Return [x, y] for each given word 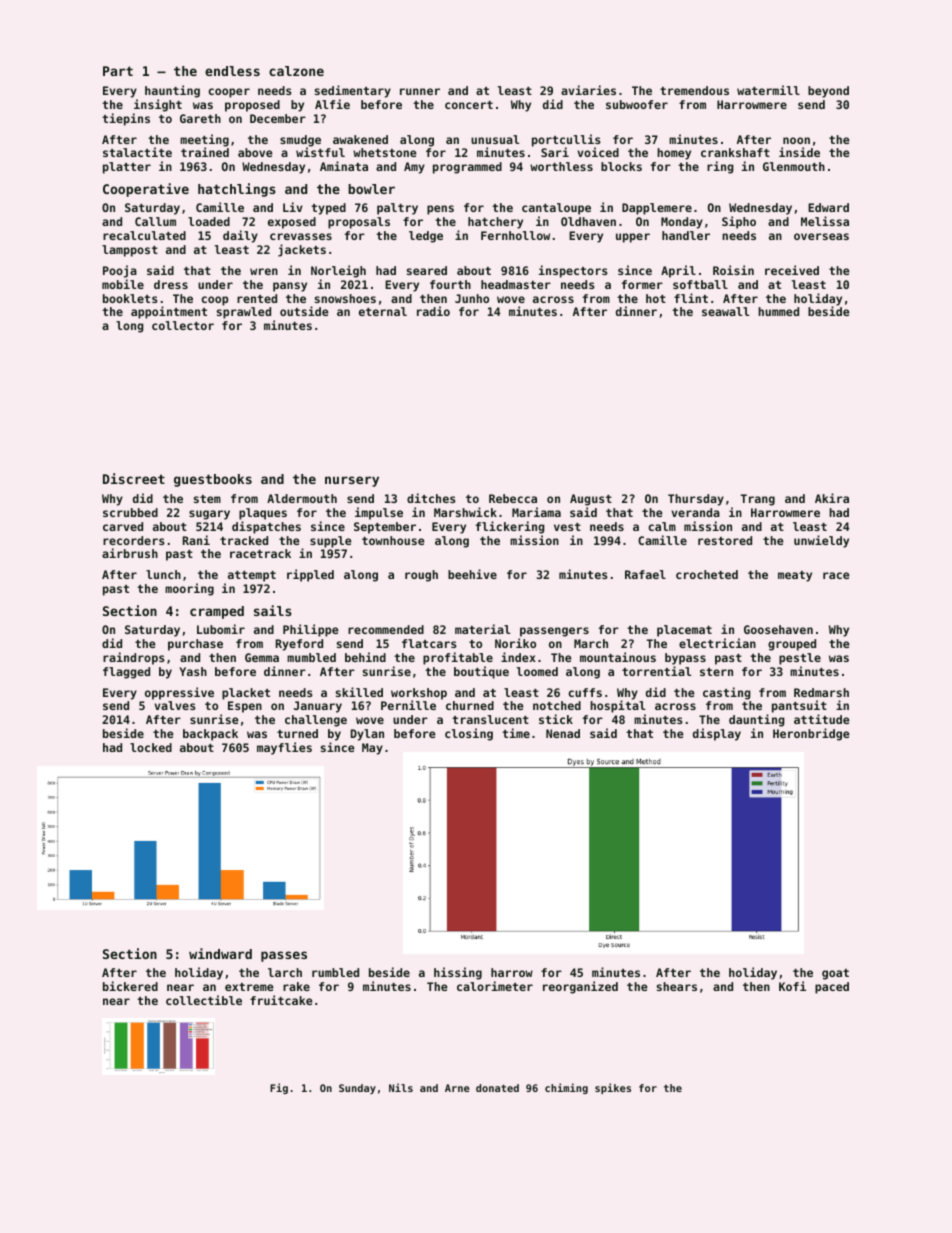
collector [183, 325]
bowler [371, 189]
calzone [296, 71]
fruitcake [281, 1000]
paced [832, 988]
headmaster [516, 284]
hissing [458, 973]
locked [151, 747]
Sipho [739, 222]
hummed [778, 311]
